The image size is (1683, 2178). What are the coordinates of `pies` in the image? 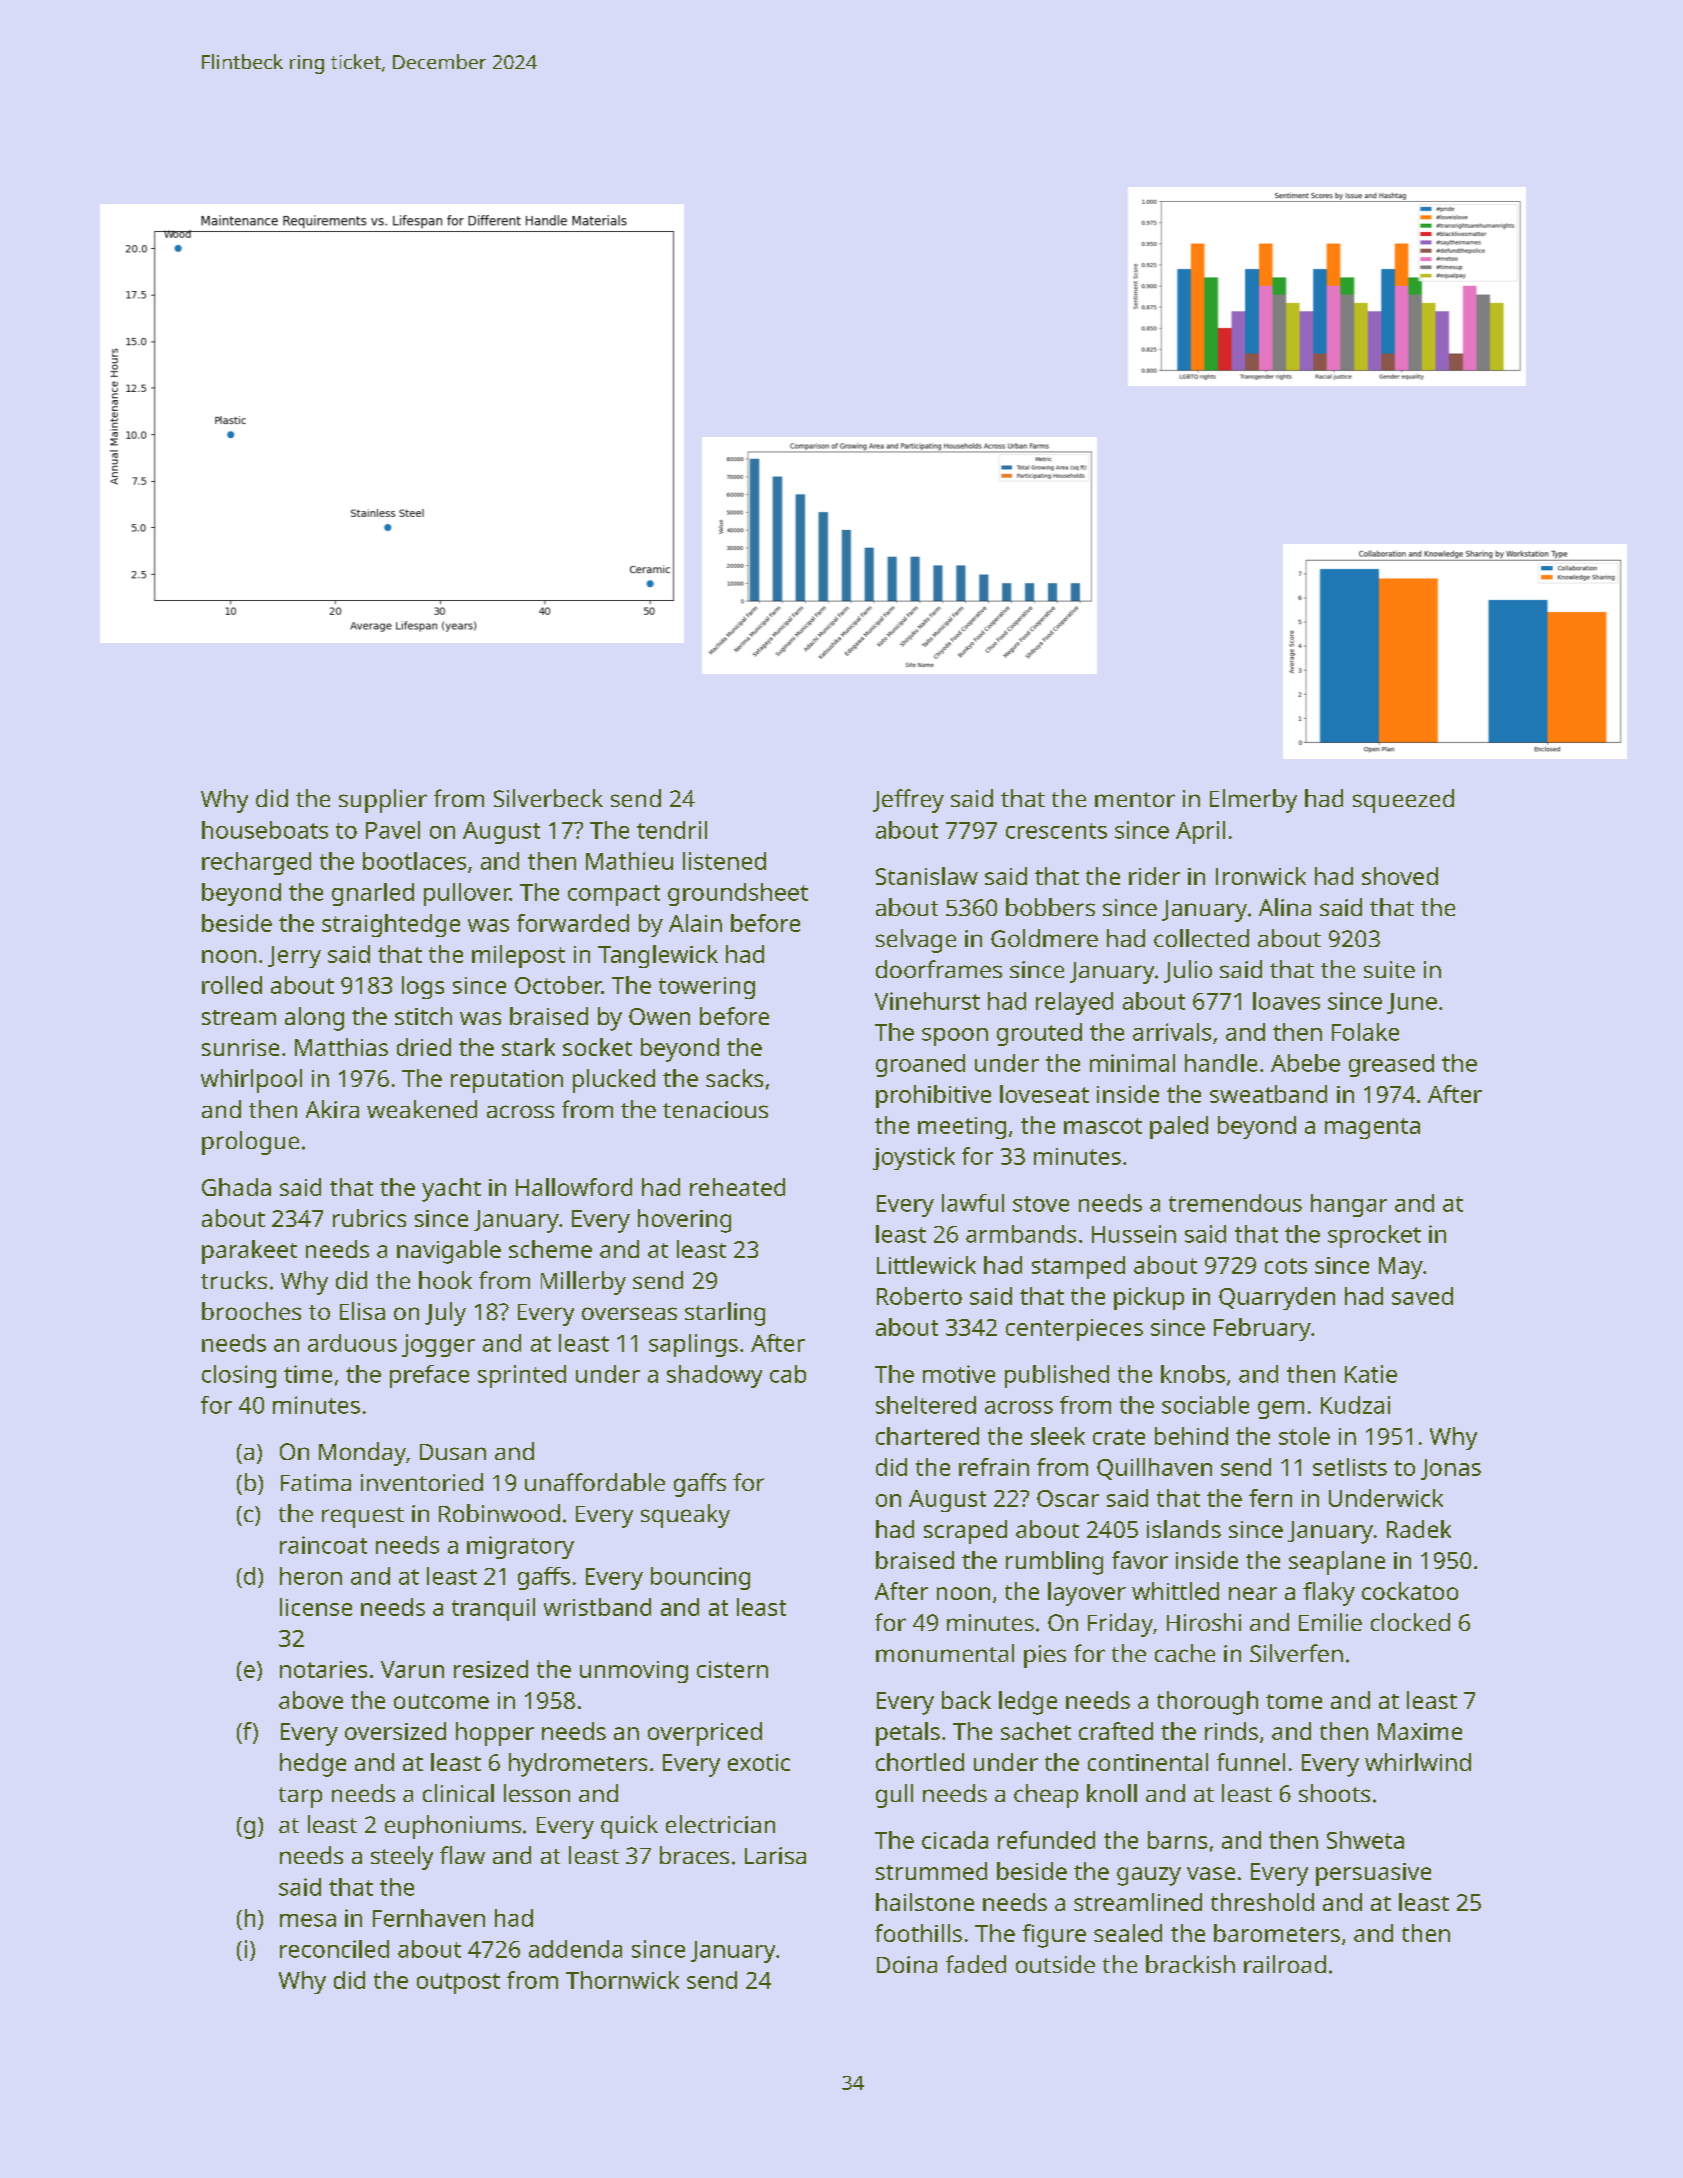 It's located at (1045, 1656).
